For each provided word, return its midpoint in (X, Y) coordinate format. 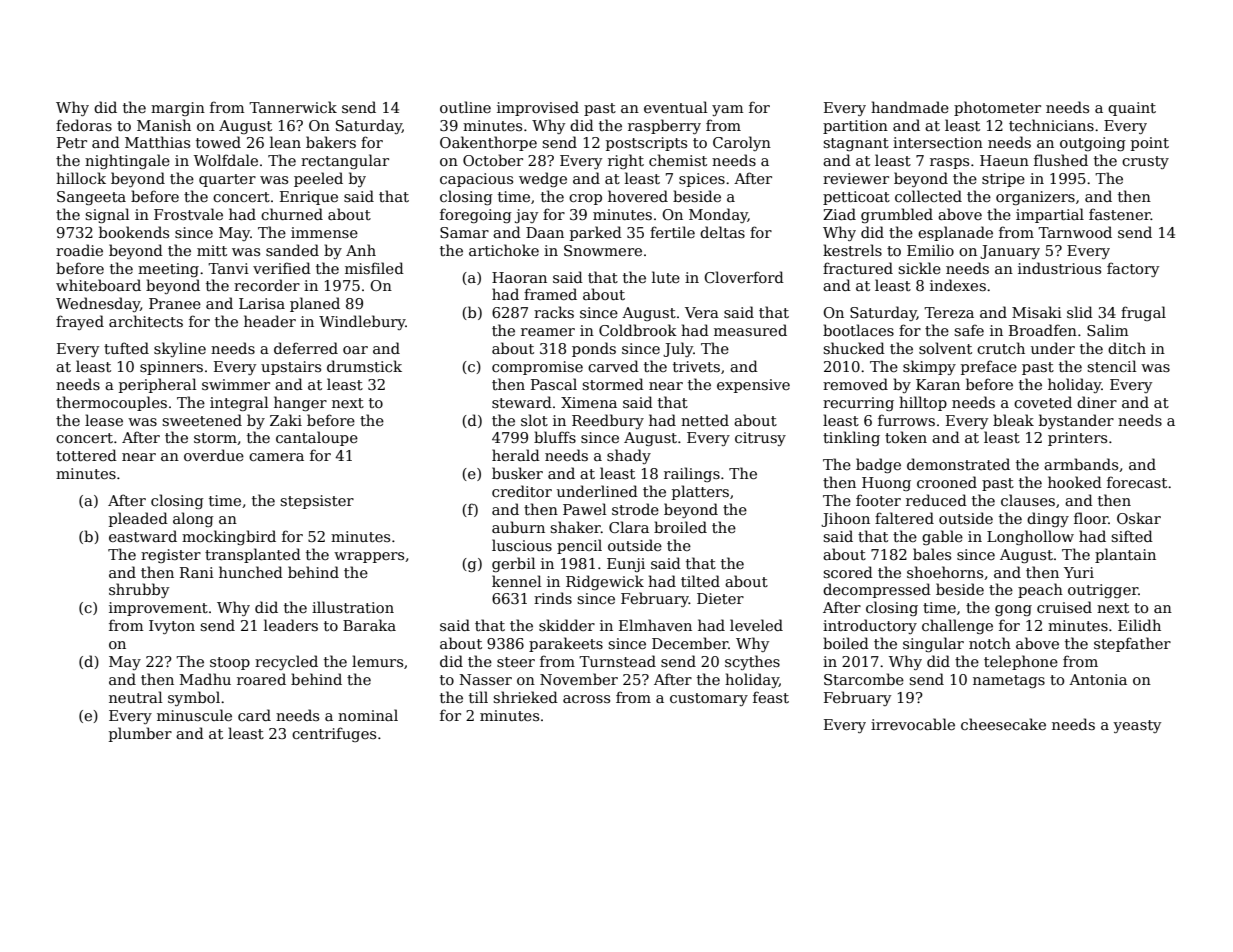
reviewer (856, 178)
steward (522, 402)
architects (146, 321)
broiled (680, 527)
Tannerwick (293, 107)
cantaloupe (317, 438)
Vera (702, 312)
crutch (1001, 348)
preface (989, 367)
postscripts (646, 144)
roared (261, 679)
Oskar (1139, 518)
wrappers (369, 557)
